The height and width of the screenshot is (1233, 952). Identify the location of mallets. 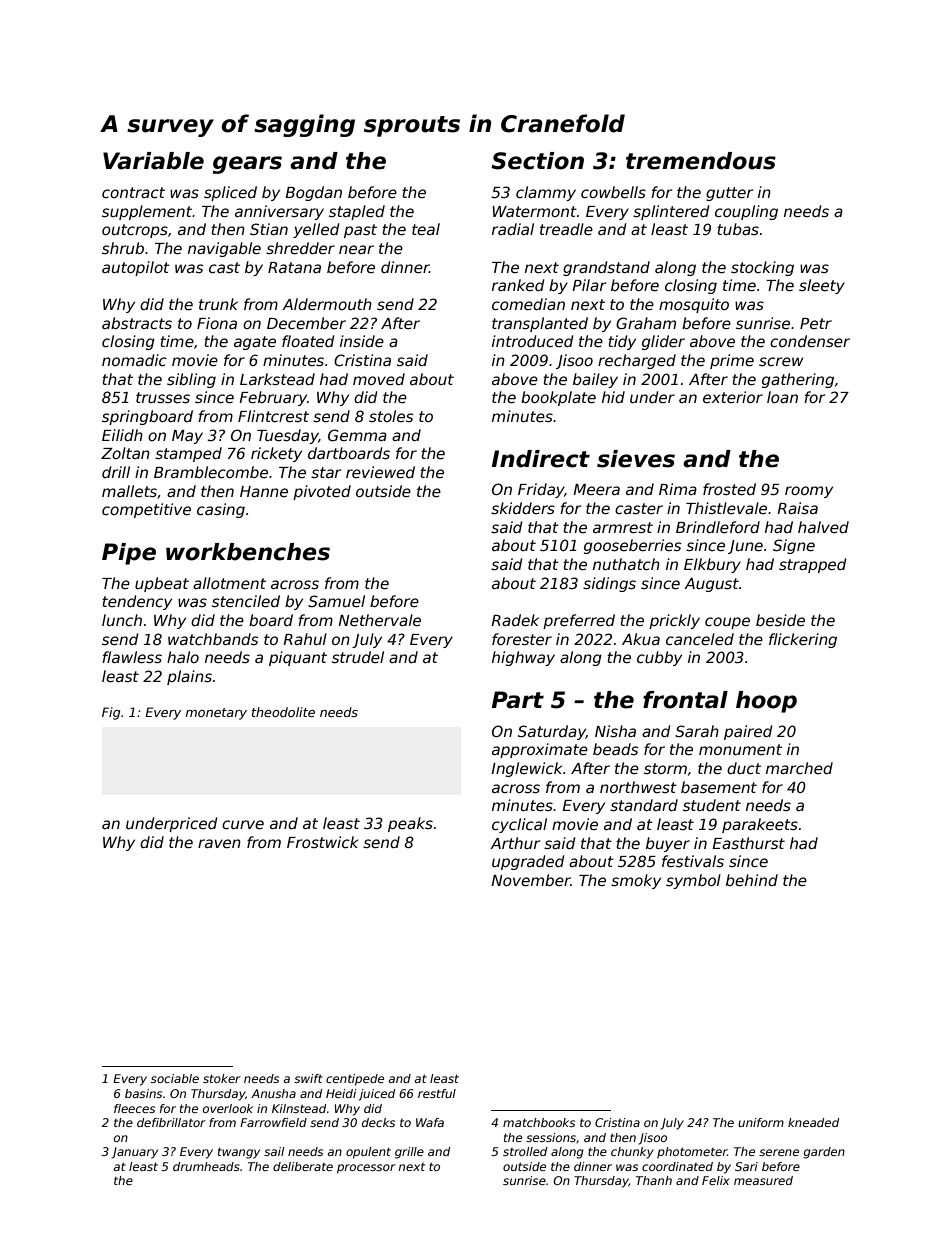
(129, 491).
